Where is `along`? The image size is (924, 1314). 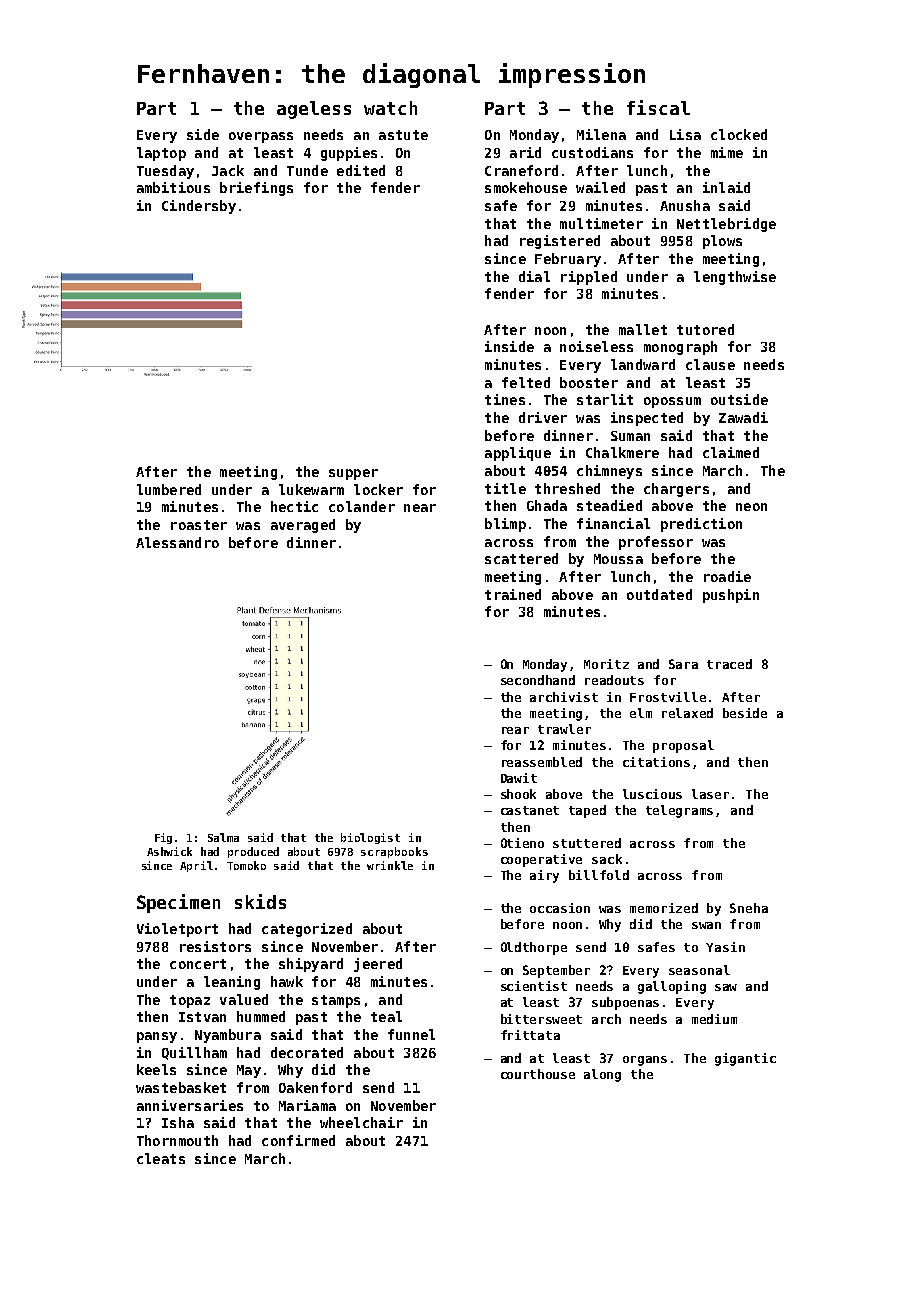
along is located at coordinates (602, 1075).
